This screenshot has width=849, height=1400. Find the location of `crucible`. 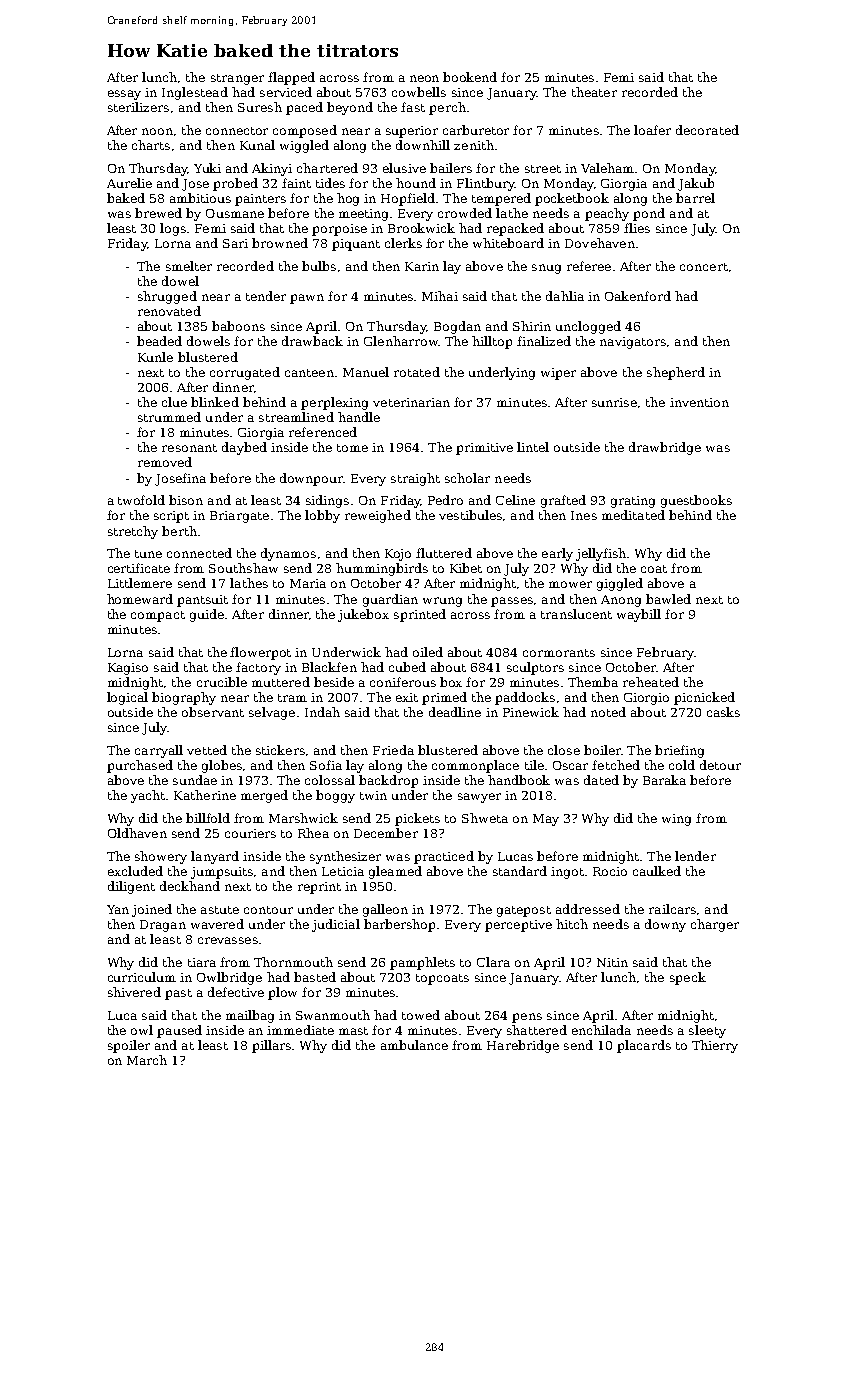

crucible is located at coordinates (222, 682).
